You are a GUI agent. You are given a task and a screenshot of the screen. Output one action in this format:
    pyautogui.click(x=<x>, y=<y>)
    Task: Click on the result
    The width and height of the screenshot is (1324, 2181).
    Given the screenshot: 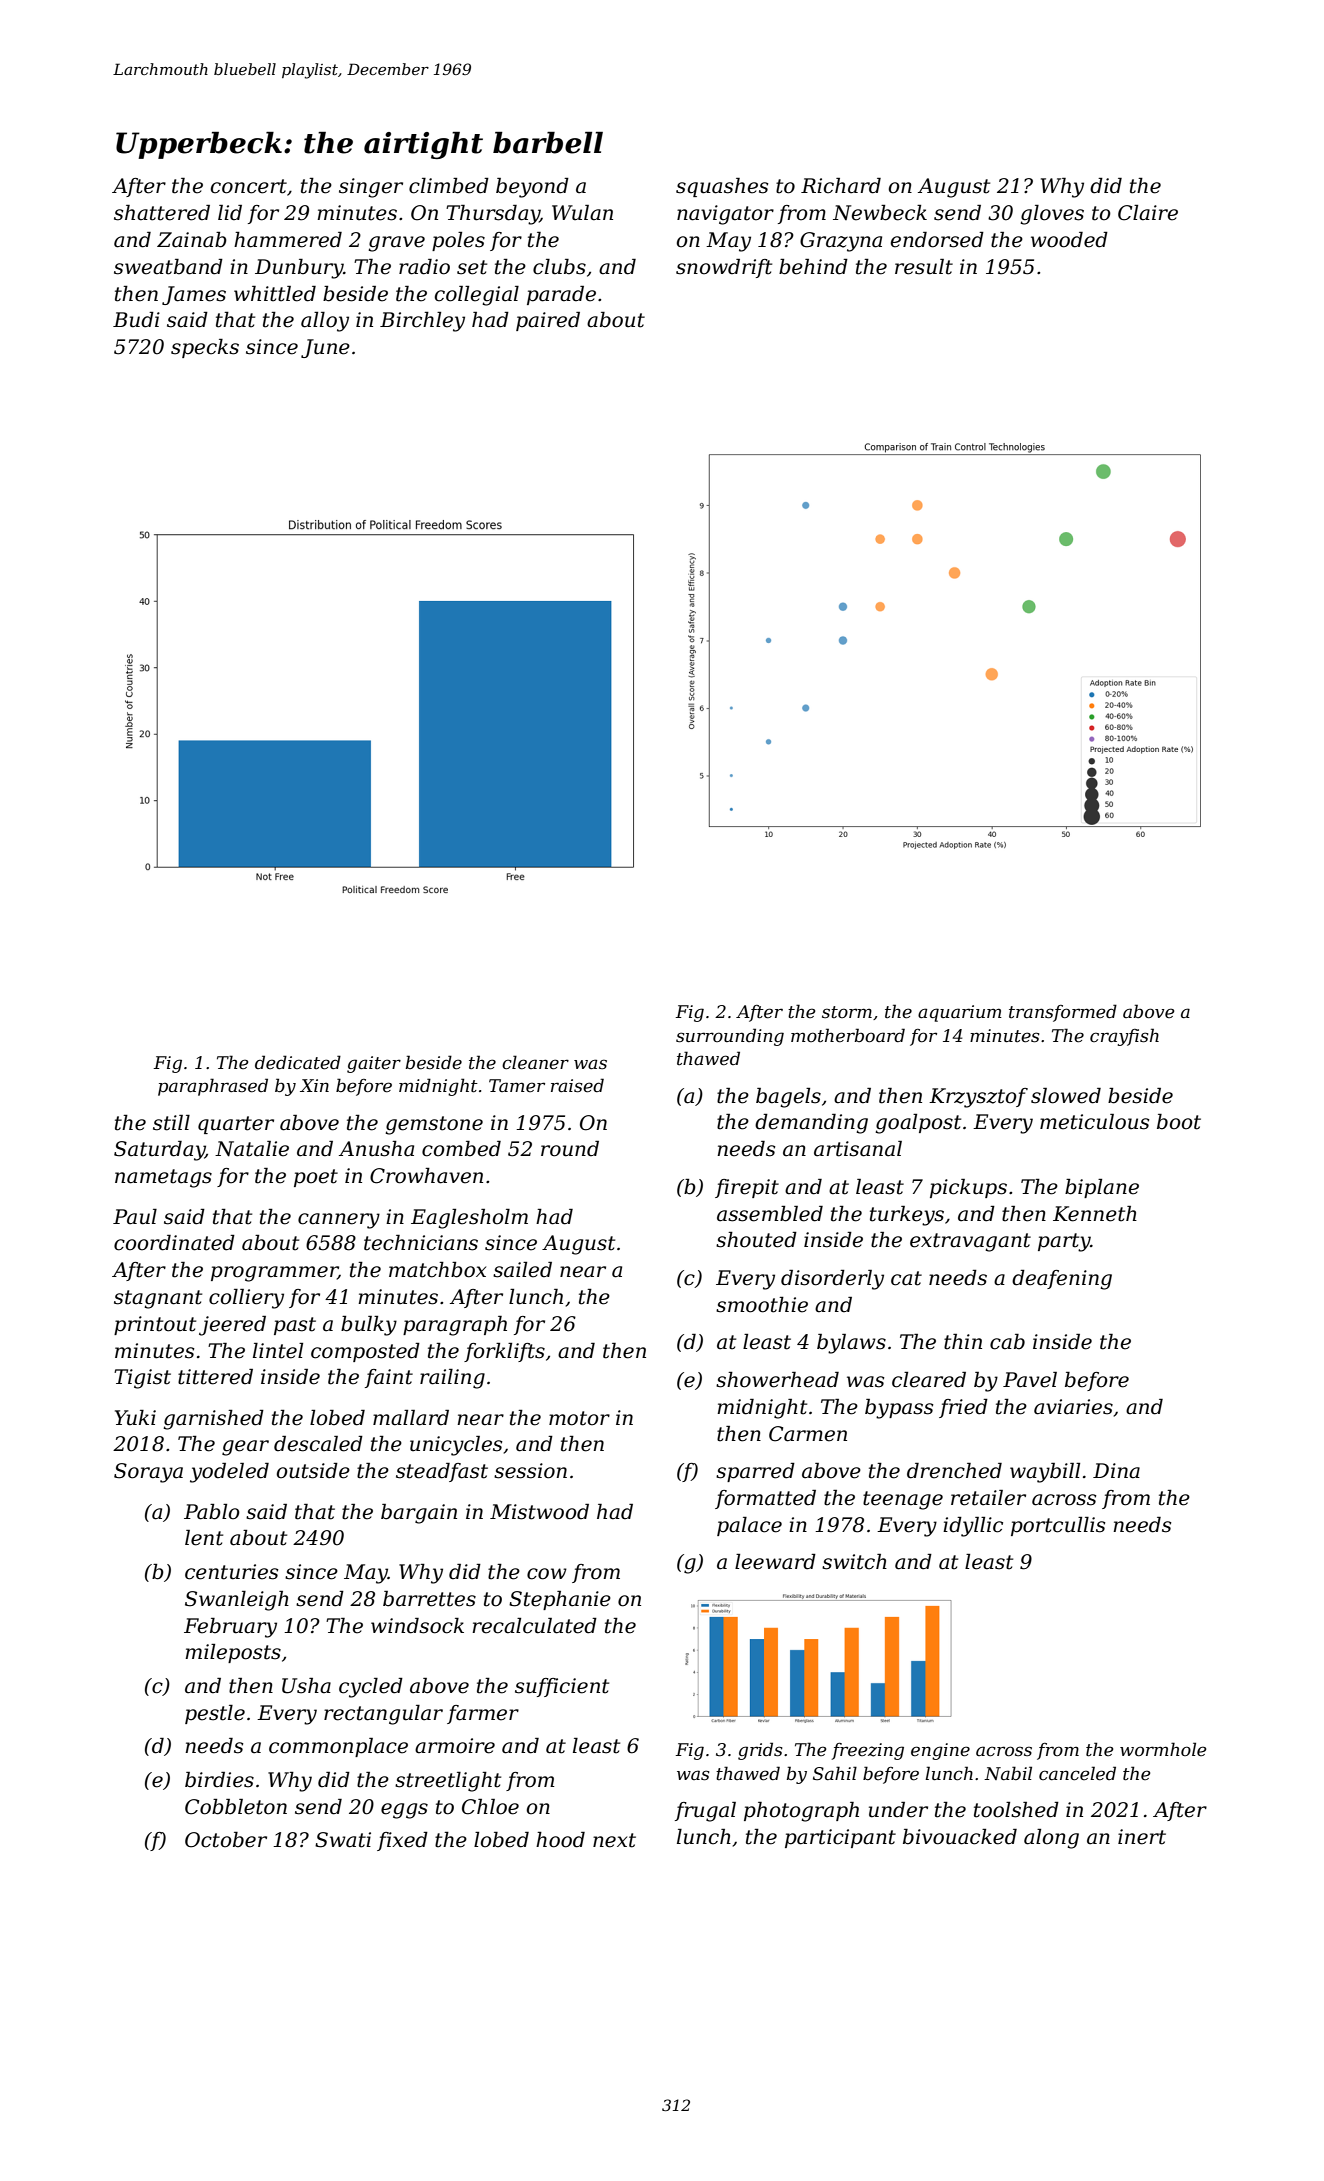 What is the action you would take?
    pyautogui.click(x=924, y=267)
